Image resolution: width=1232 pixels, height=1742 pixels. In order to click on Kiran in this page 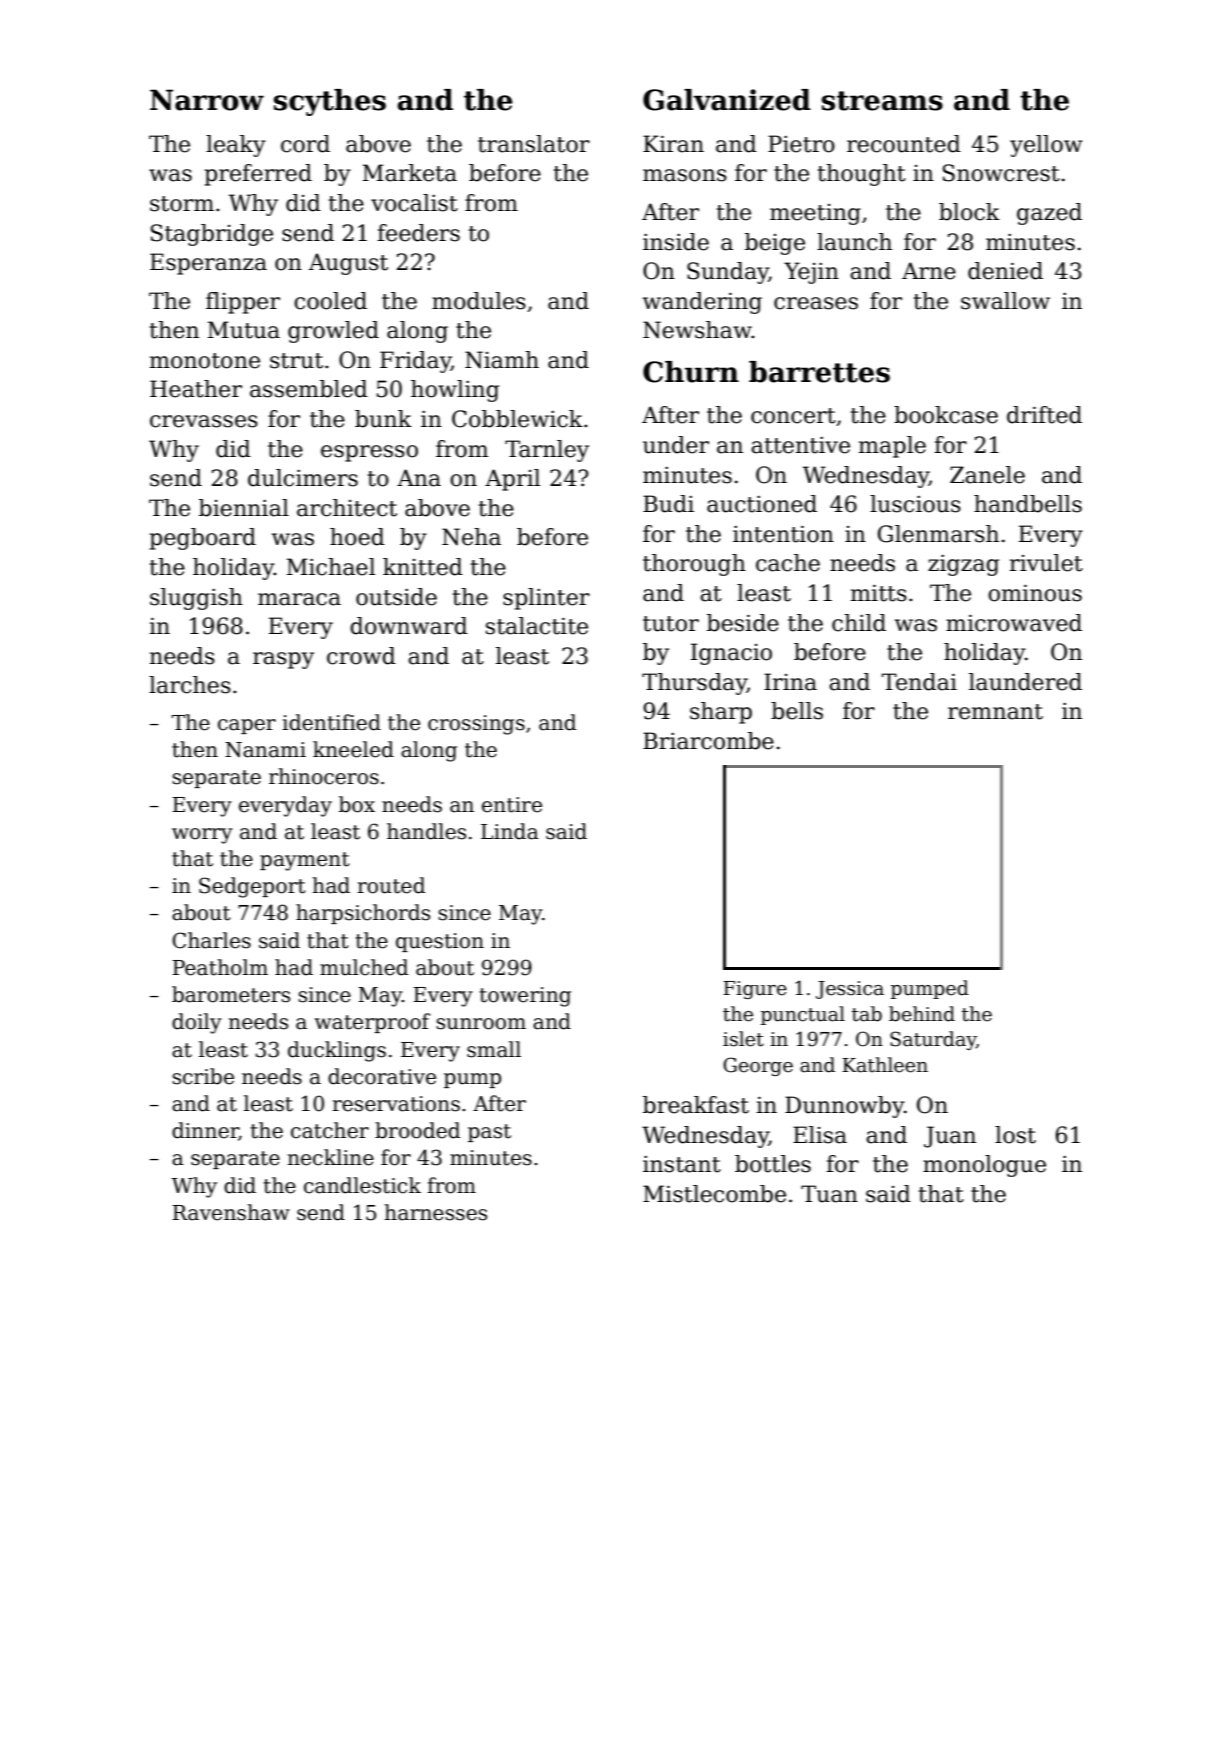, I will do `click(673, 144)`.
